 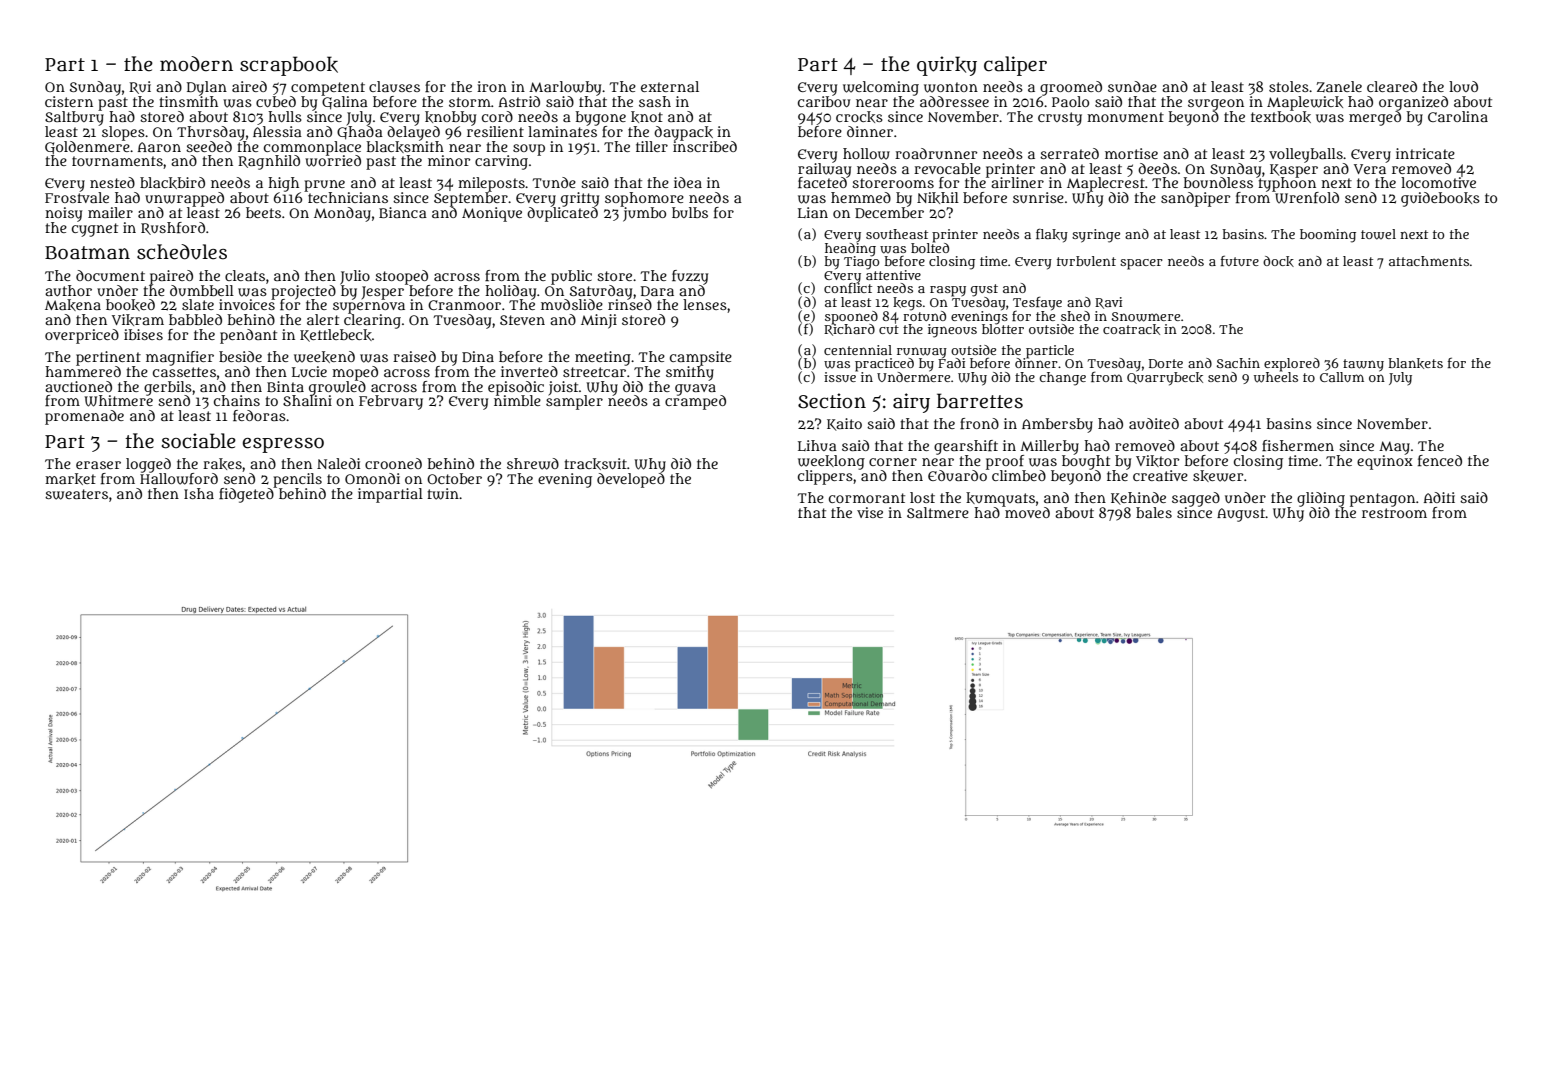 What do you see at coordinates (87, 147) in the image?
I see `Goldenmere` at bounding box center [87, 147].
